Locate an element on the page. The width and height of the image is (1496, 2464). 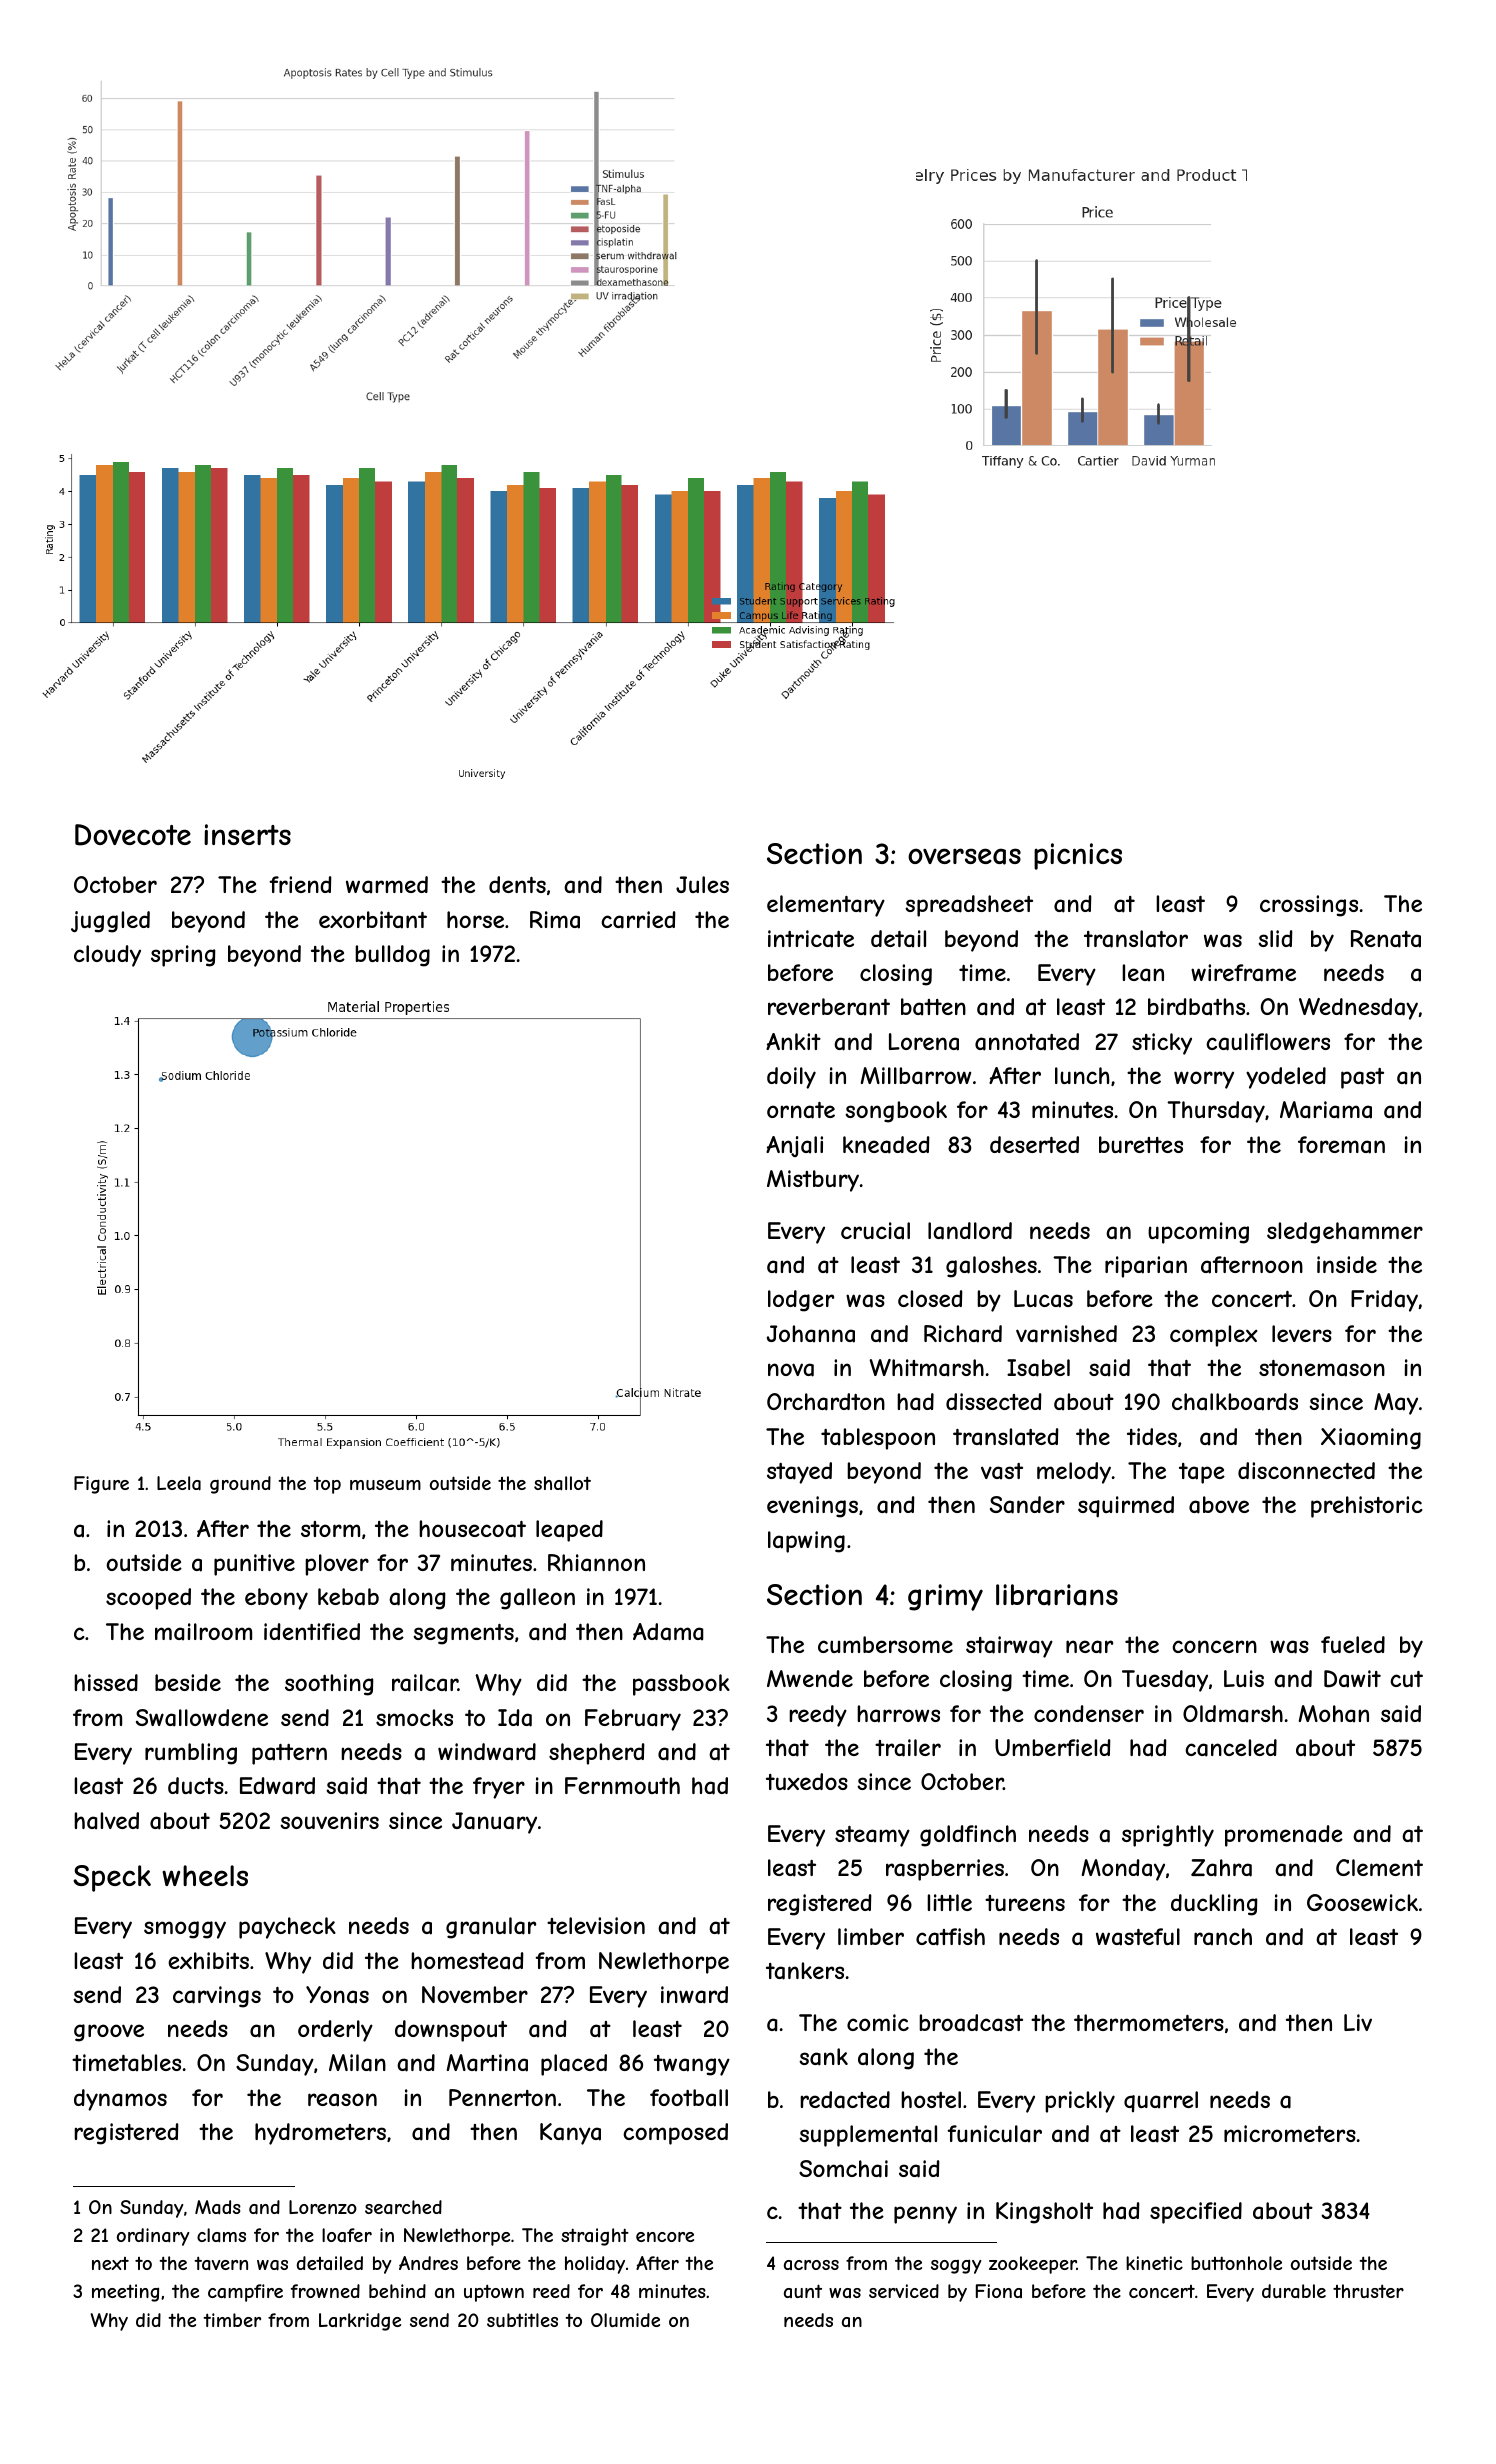
nova is located at coordinates (791, 1370).
